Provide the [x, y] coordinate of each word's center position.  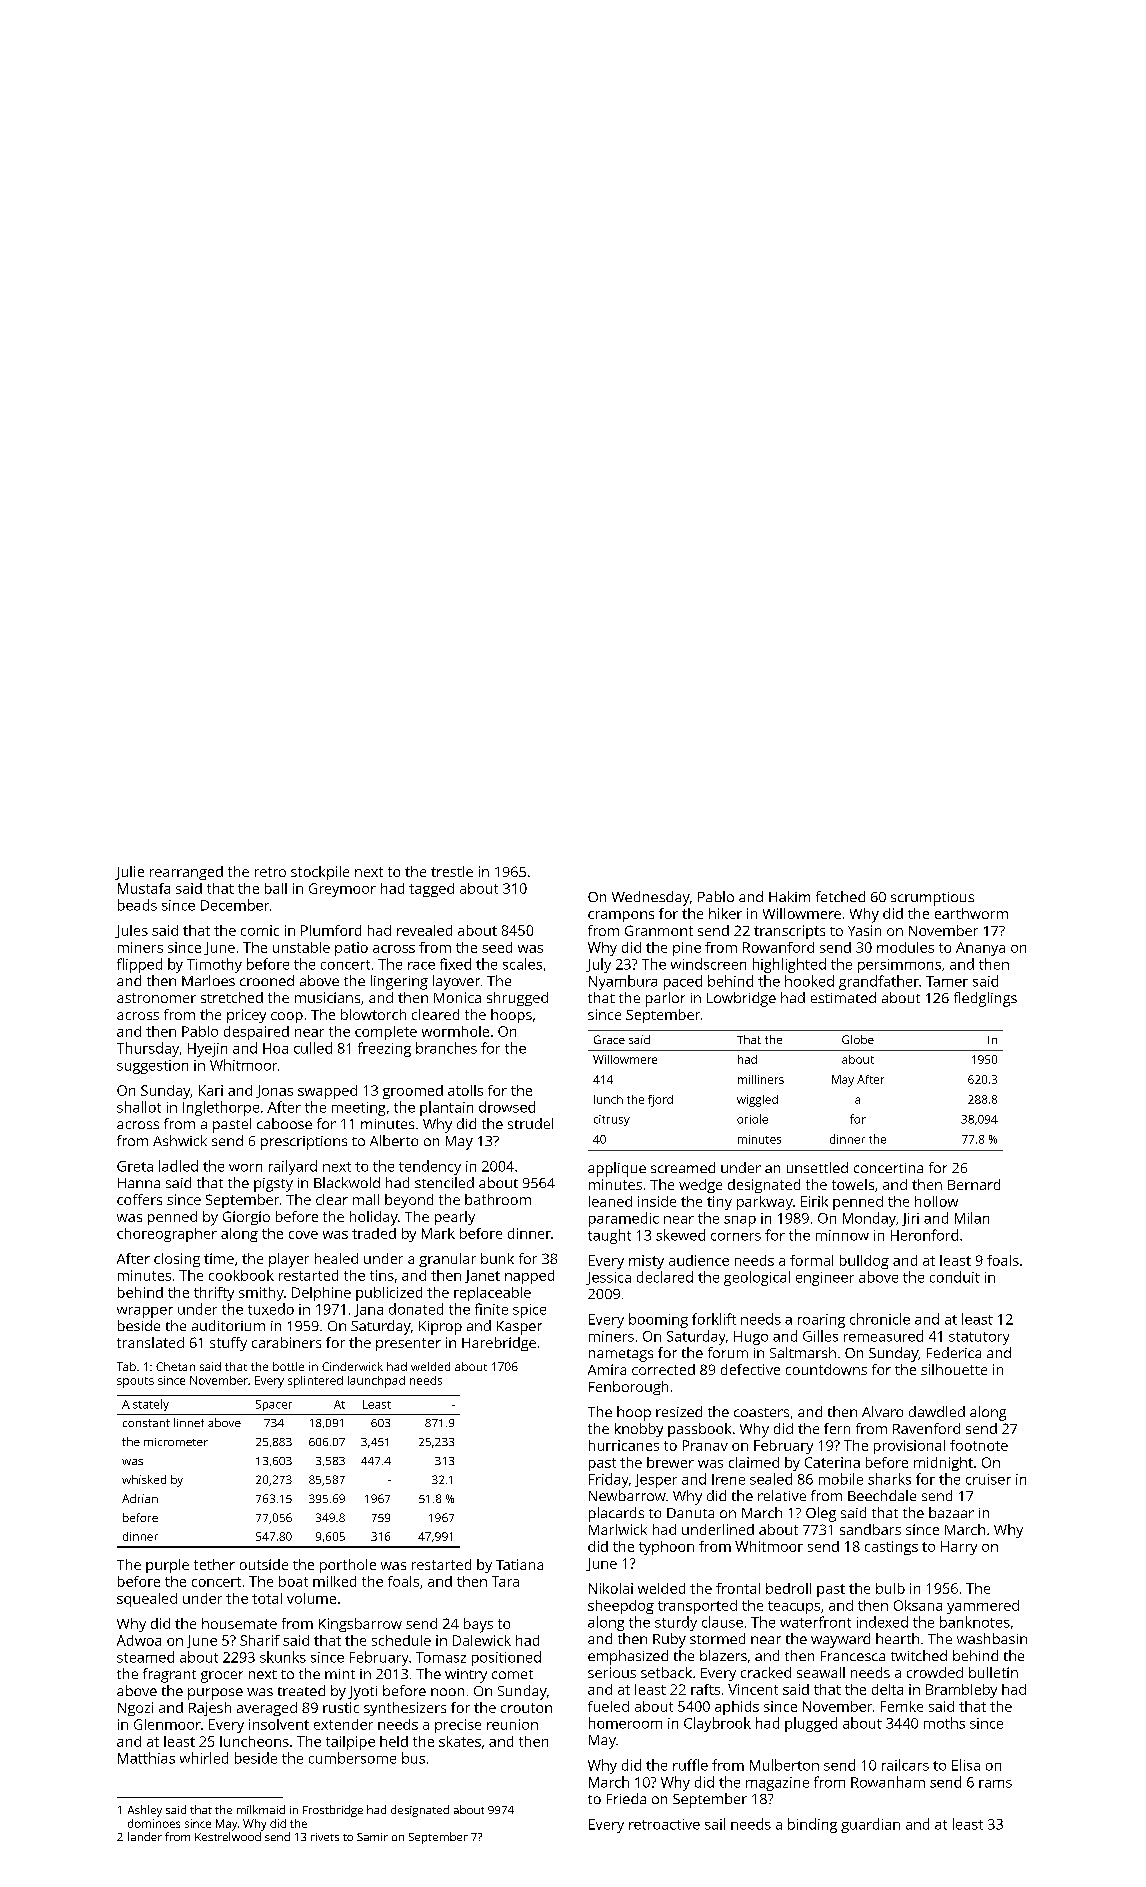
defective [750, 1369]
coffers [139, 1199]
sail [715, 1824]
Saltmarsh [803, 1352]
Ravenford [926, 1428]
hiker [725, 913]
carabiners [286, 1342]
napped [529, 1277]
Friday [608, 1480]
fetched [840, 896]
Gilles [820, 1336]
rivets [325, 1837]
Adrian [140, 1498]
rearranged [186, 873]
